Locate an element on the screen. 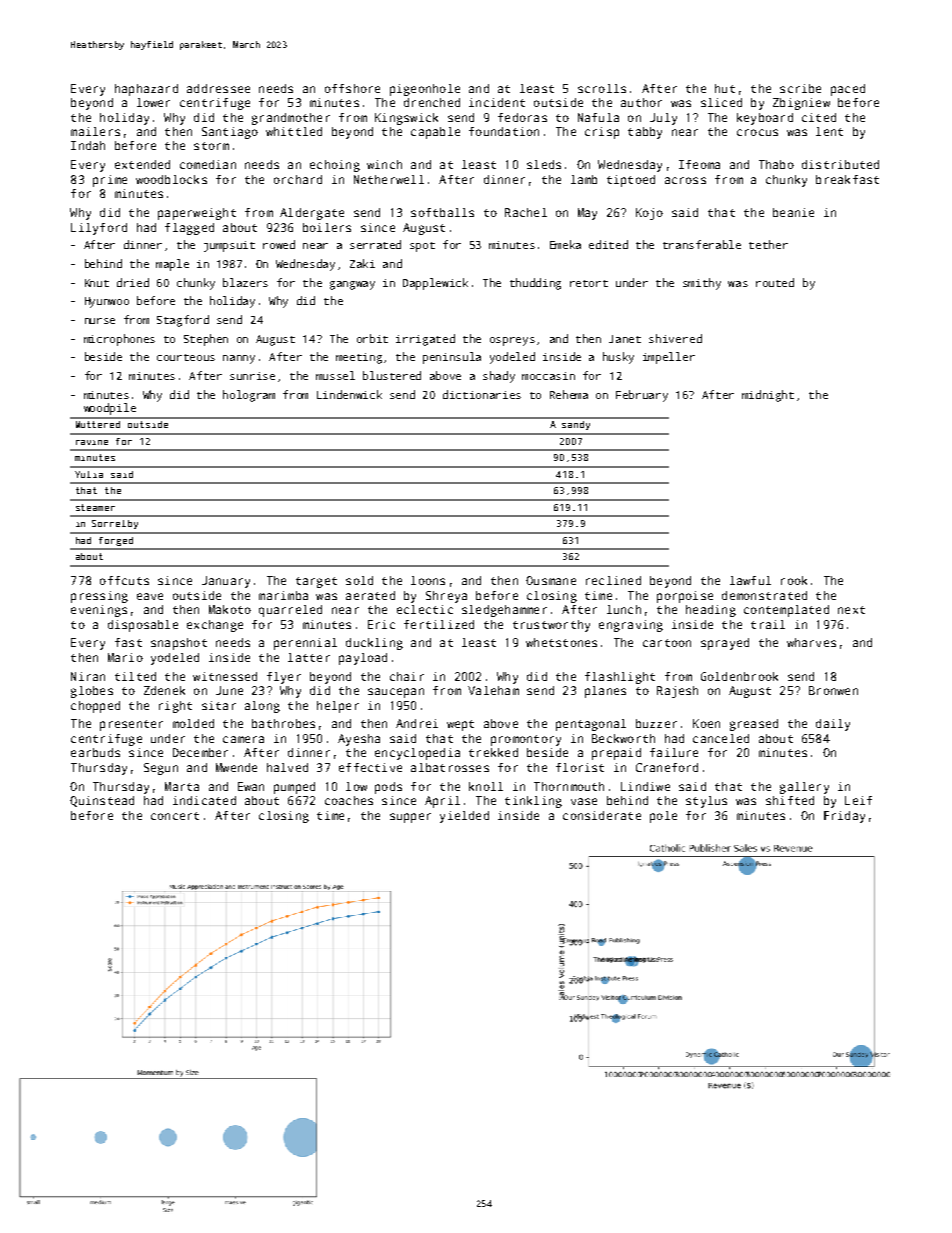 Image resolution: width=952 pixels, height=1233 pixels. shivered is located at coordinates (675, 338).
